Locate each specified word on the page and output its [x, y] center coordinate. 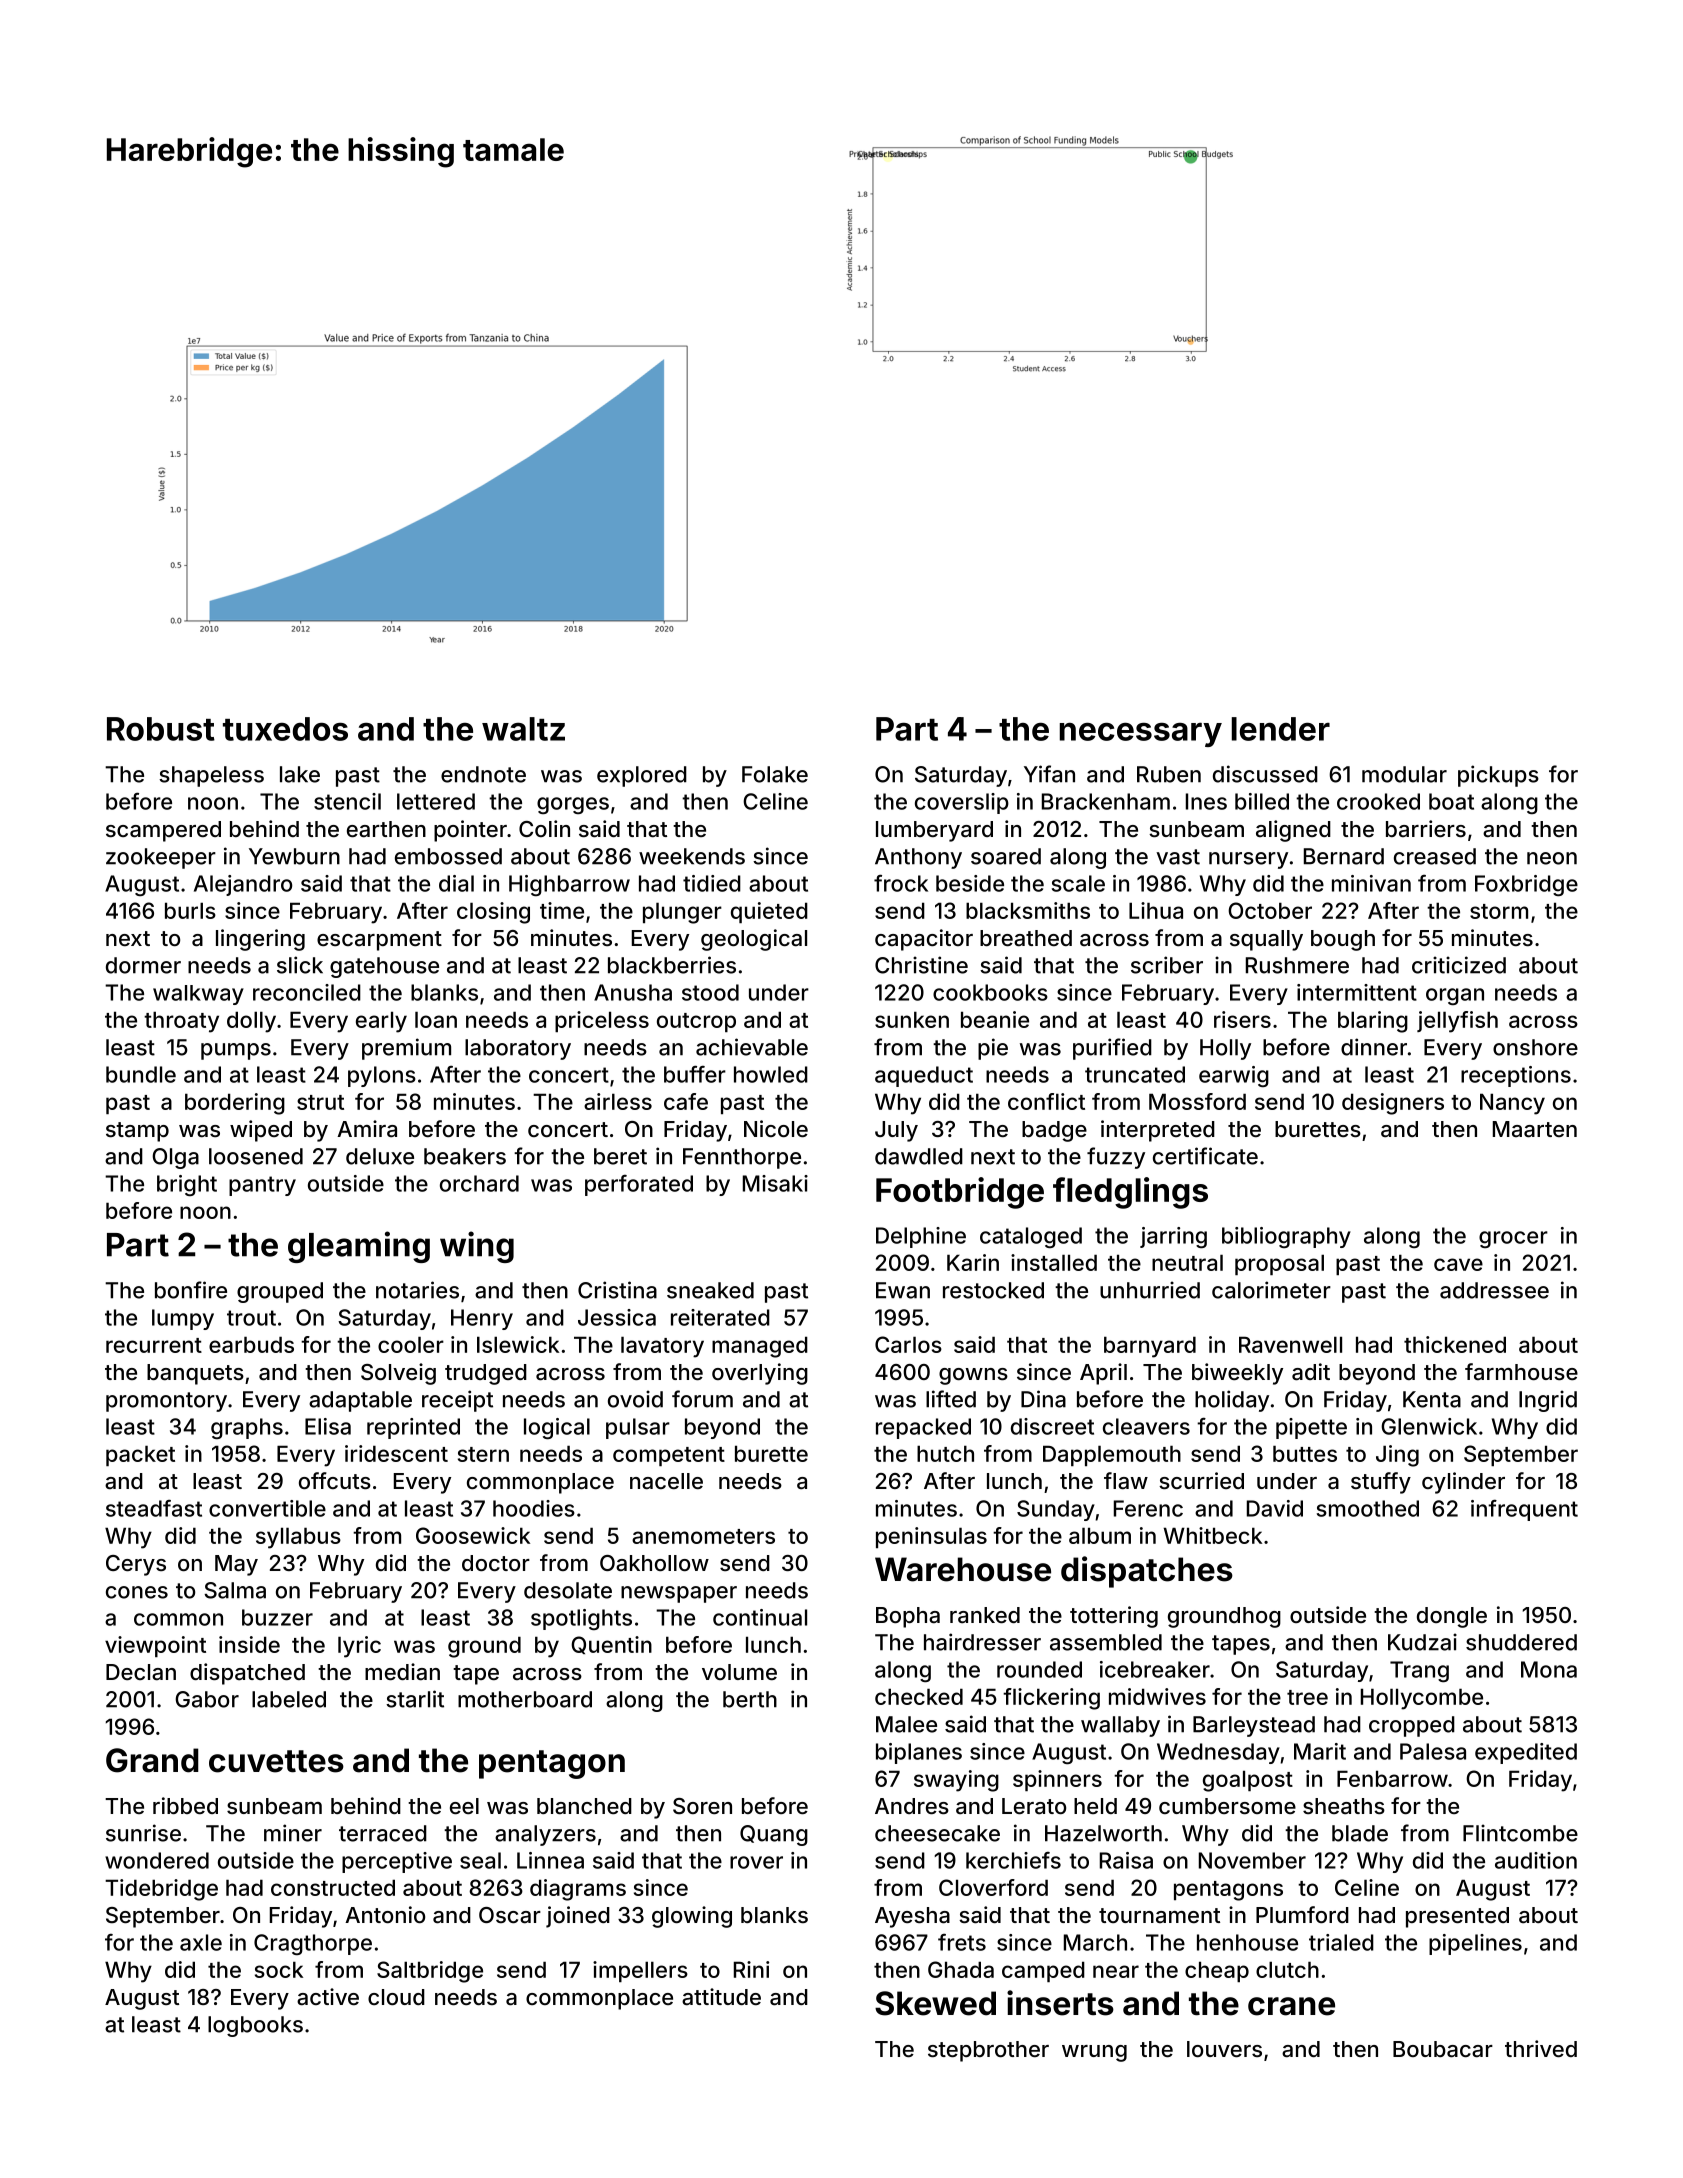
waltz [523, 729]
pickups [1498, 776]
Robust [161, 729]
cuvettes [276, 1761]
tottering [1114, 1617]
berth [750, 1699]
